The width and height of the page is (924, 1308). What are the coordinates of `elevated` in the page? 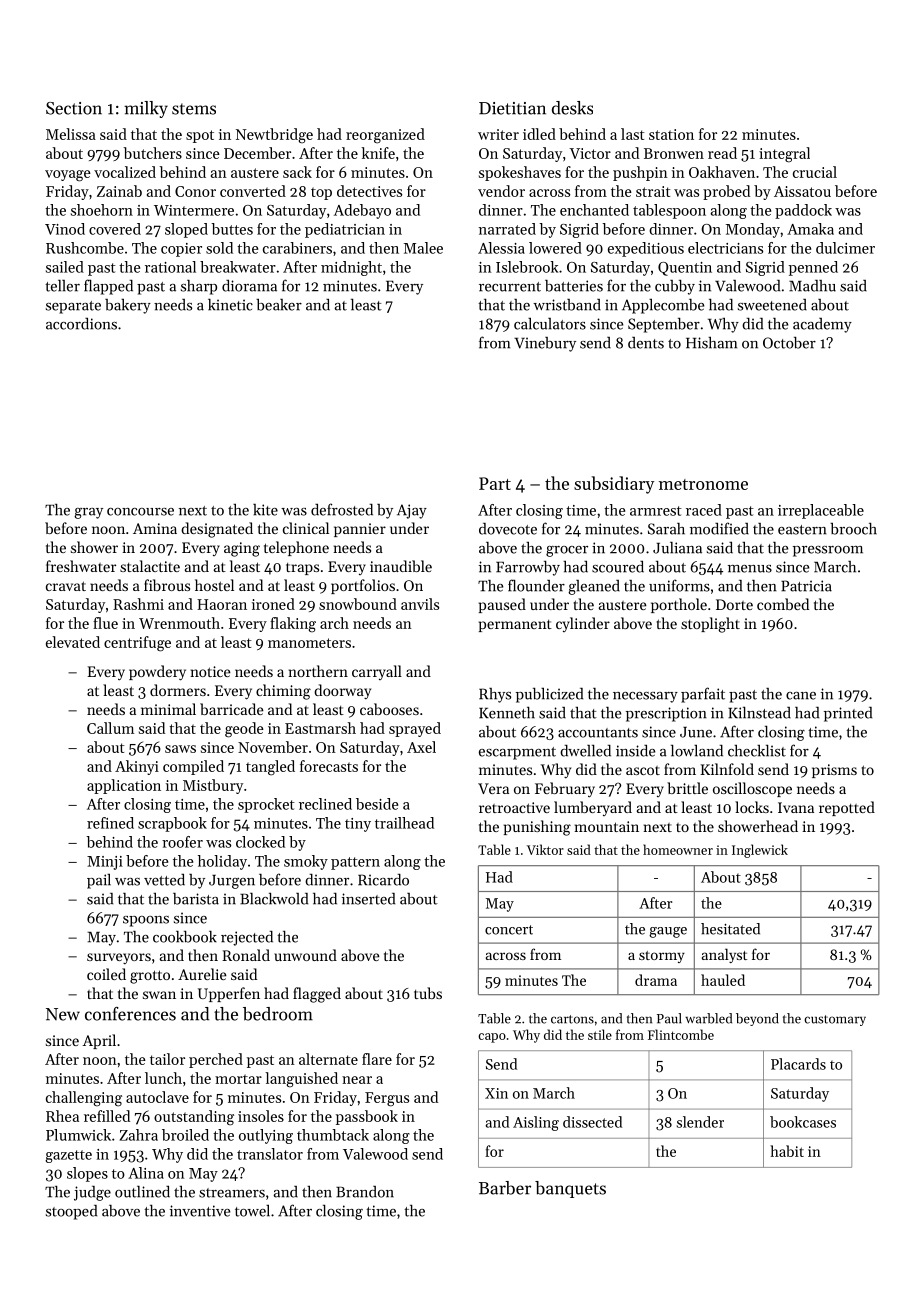 It's located at (73, 642).
